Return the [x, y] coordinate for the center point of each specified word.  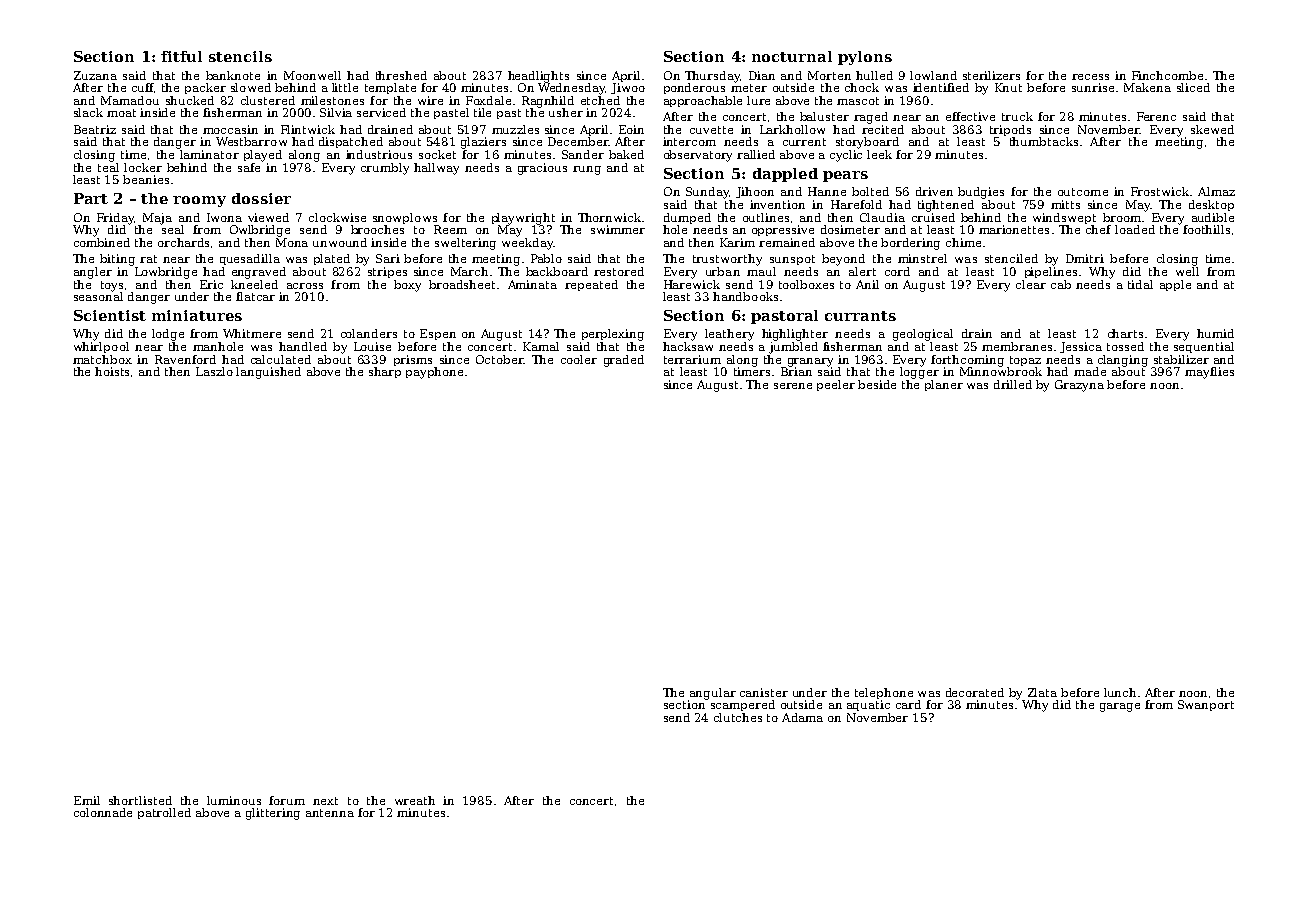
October [500, 359]
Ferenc [1156, 116]
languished [268, 373]
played [263, 156]
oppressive [783, 230]
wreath [415, 800]
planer [944, 385]
